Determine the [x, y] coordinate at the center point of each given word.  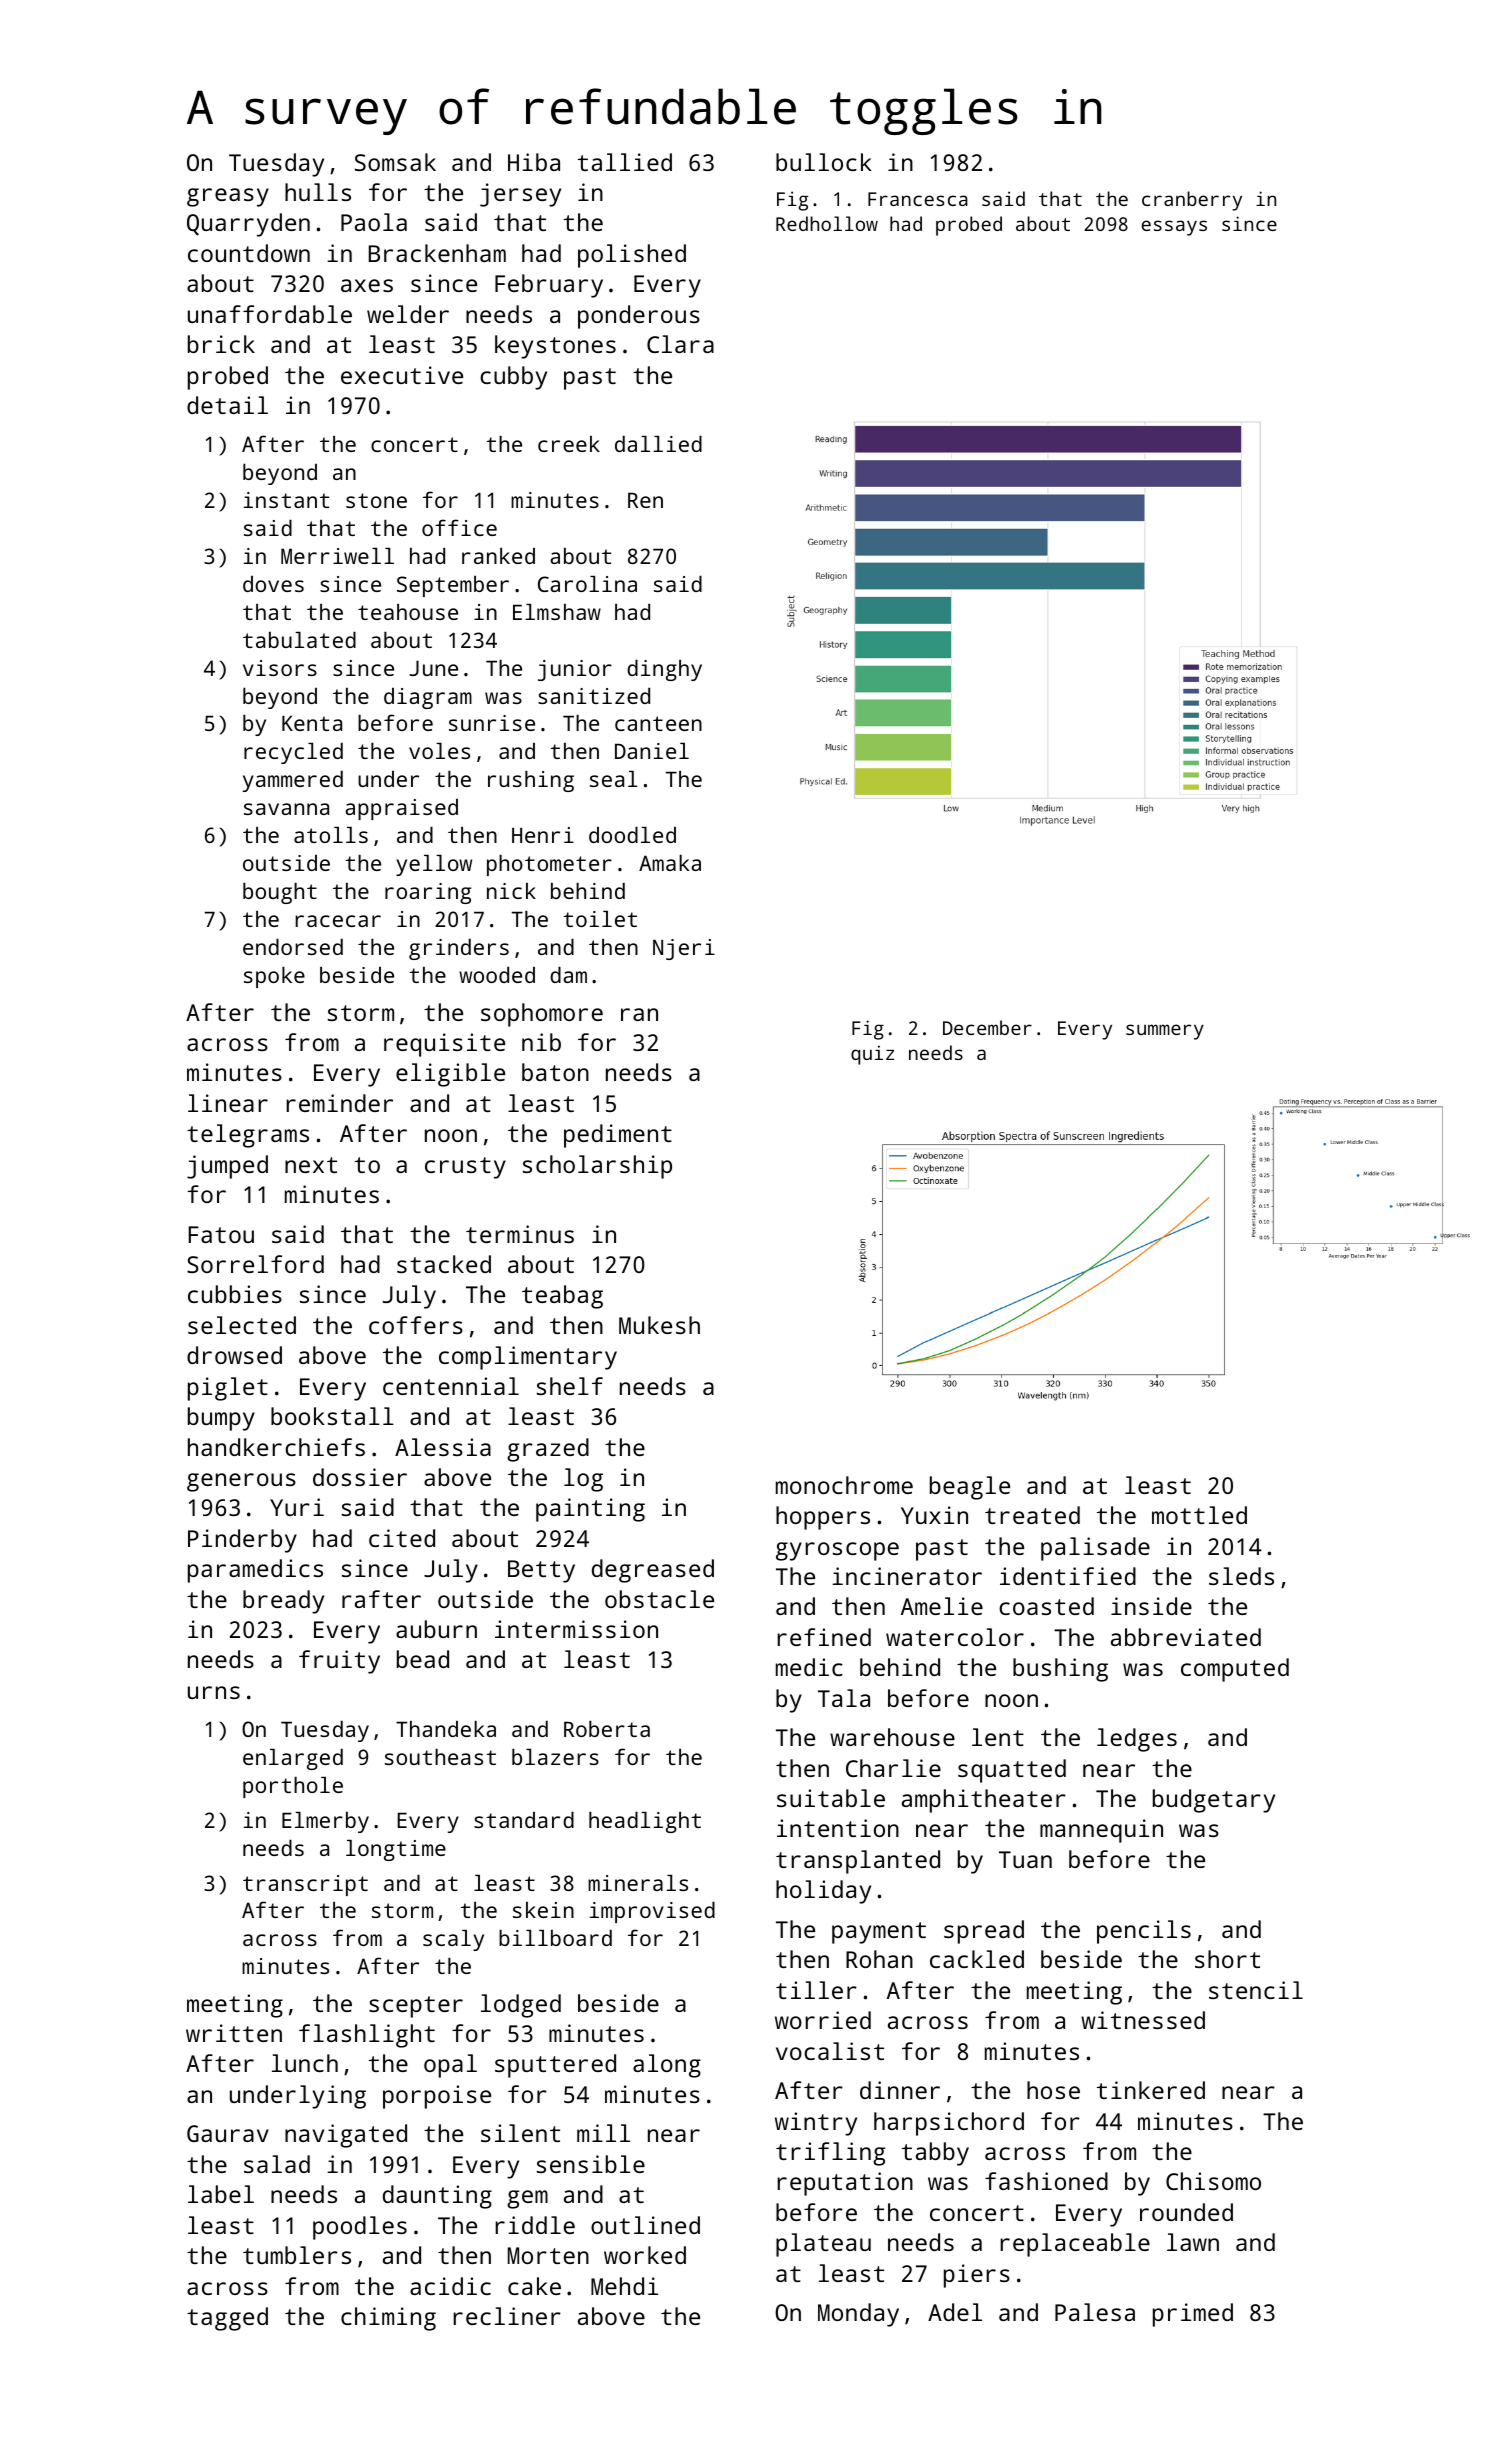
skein [543, 1910]
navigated [346, 2136]
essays [1174, 228]
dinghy [664, 670]
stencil [1256, 1990]
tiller [816, 1990]
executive [402, 375]
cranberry [1192, 201]
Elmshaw [557, 612]
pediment [618, 1136]
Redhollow [827, 223]
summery [1165, 1032]
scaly [453, 1940]
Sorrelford [255, 1264]
